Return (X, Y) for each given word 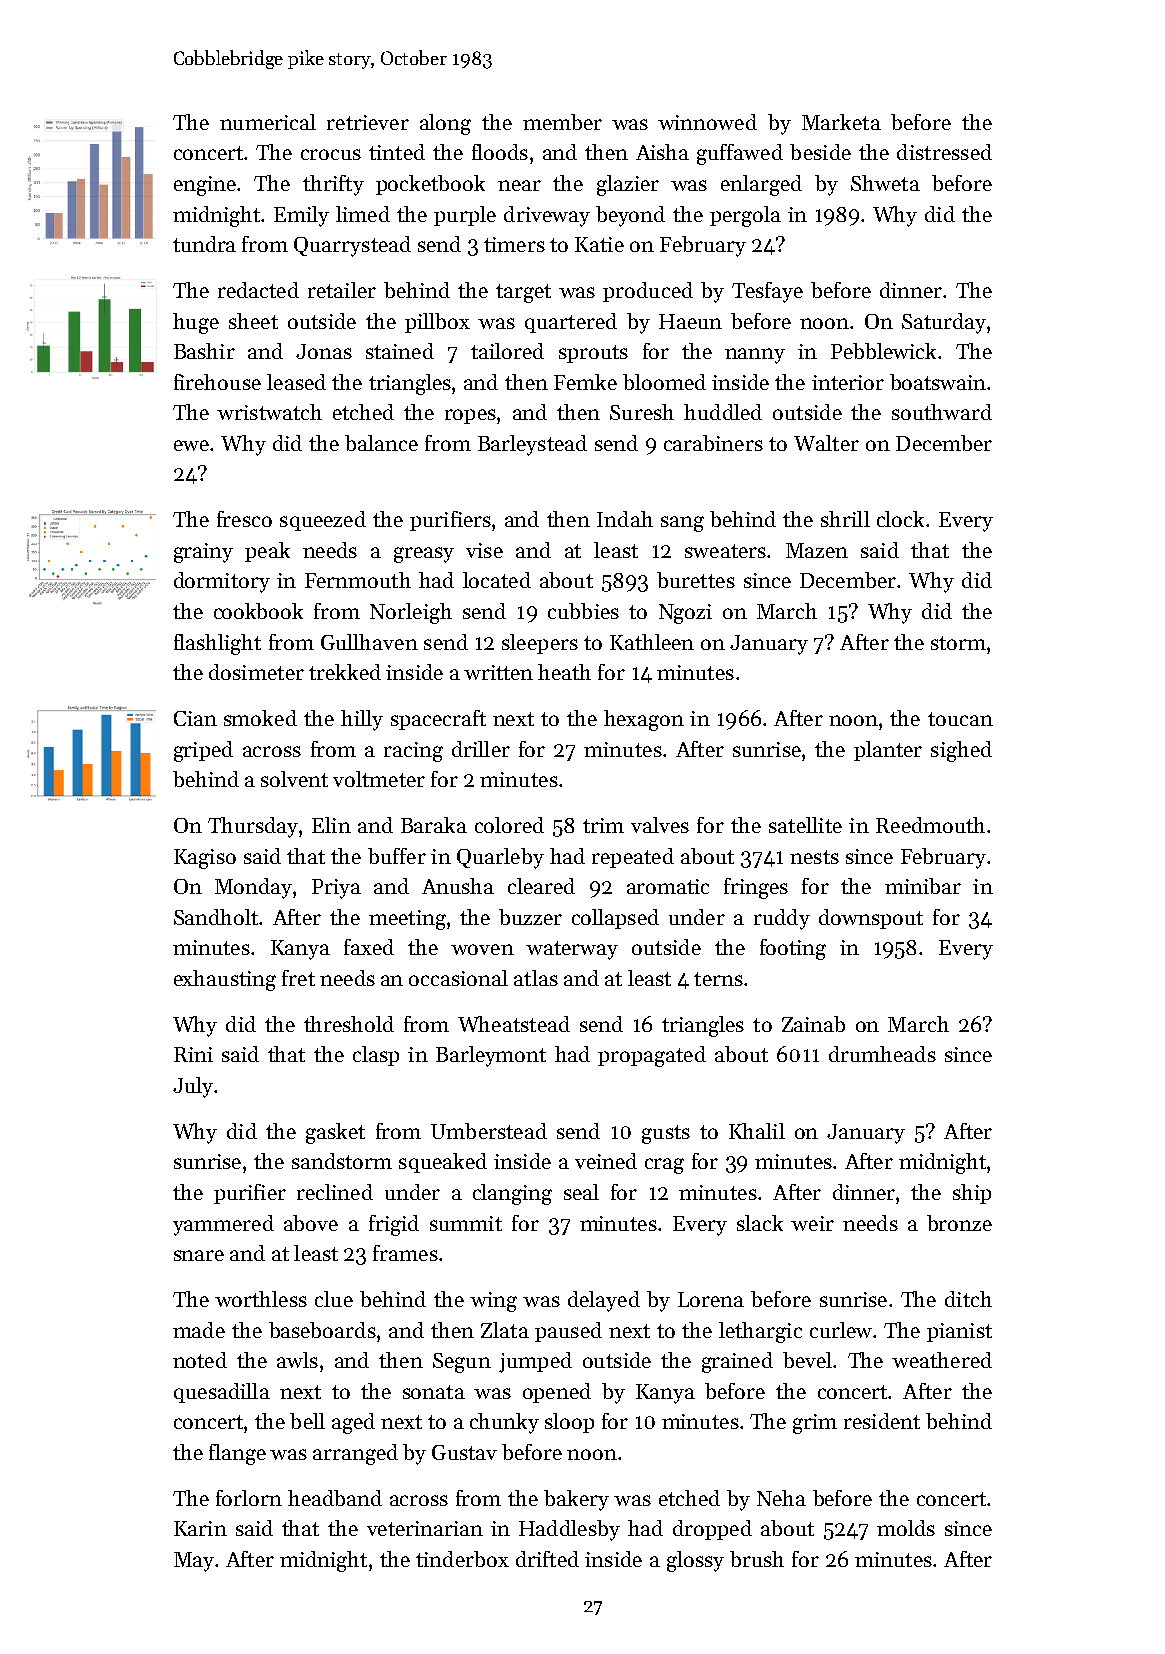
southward (942, 412)
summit (466, 1223)
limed (363, 214)
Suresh (642, 412)
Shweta (885, 183)
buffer (397, 856)
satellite (805, 825)
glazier (628, 185)
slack (760, 1223)
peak (267, 552)
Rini (193, 1054)
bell (307, 1421)
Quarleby (500, 858)
